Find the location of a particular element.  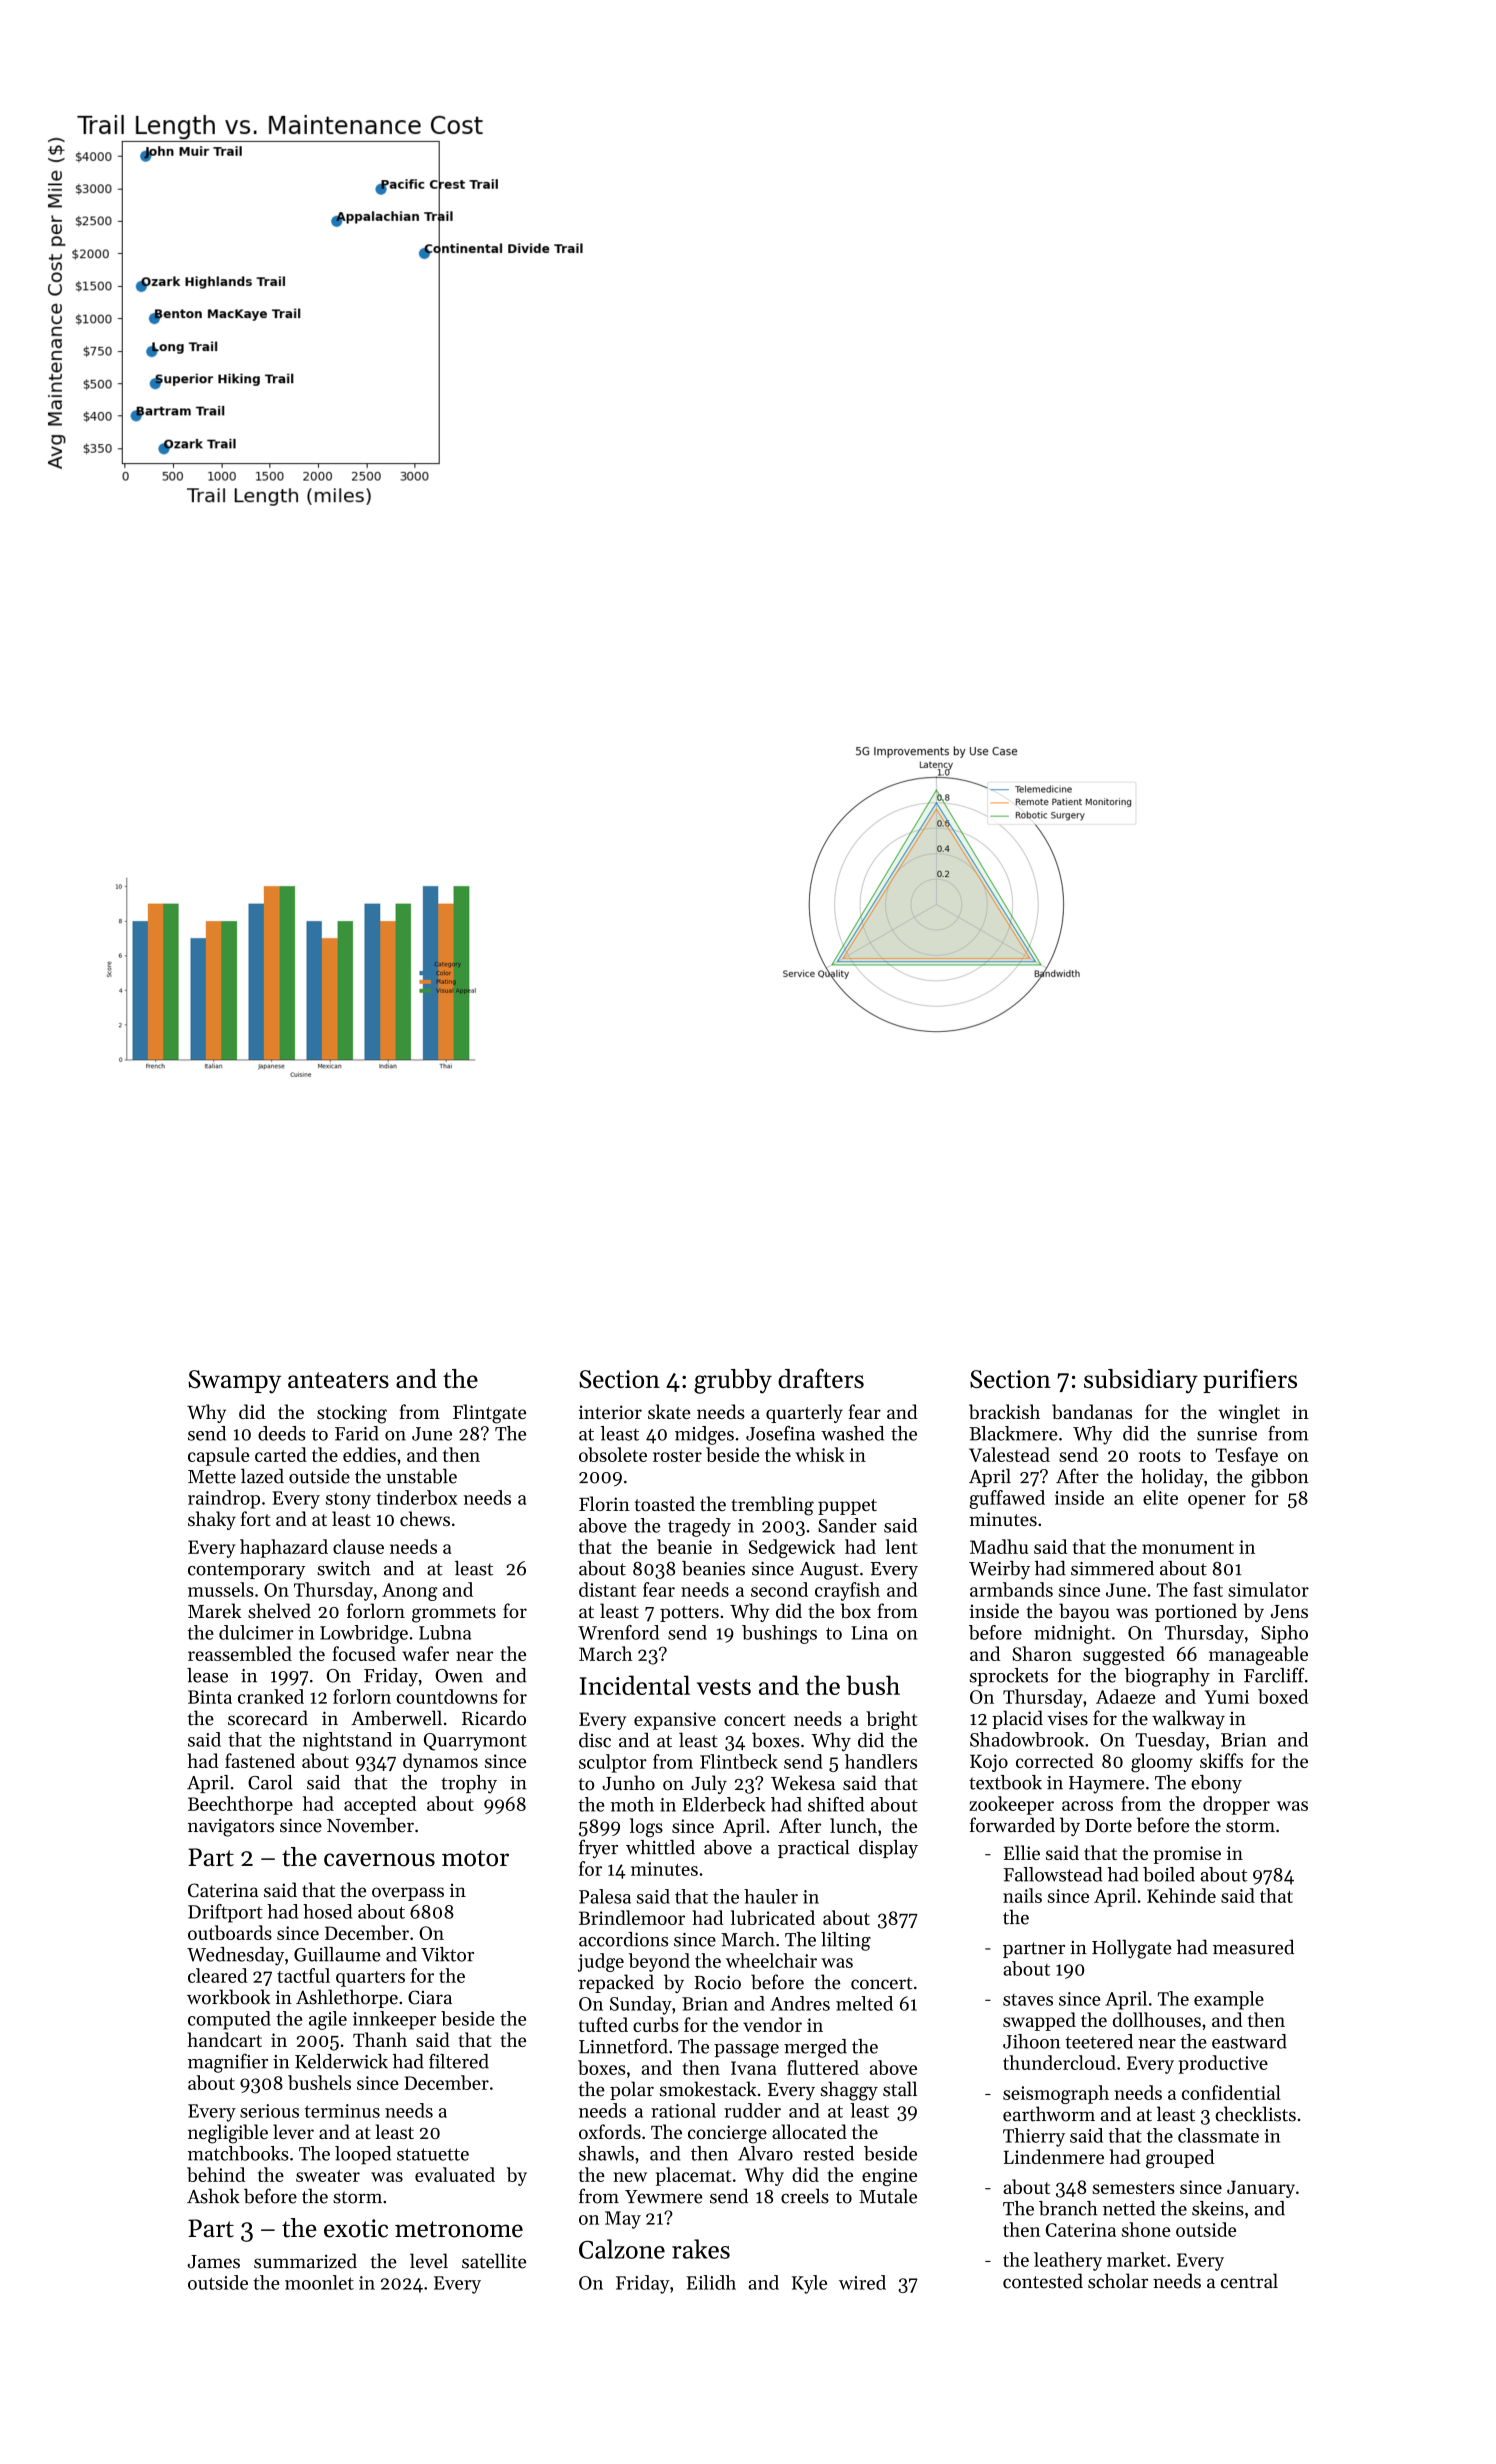

shone is located at coordinates (1146, 2229).
